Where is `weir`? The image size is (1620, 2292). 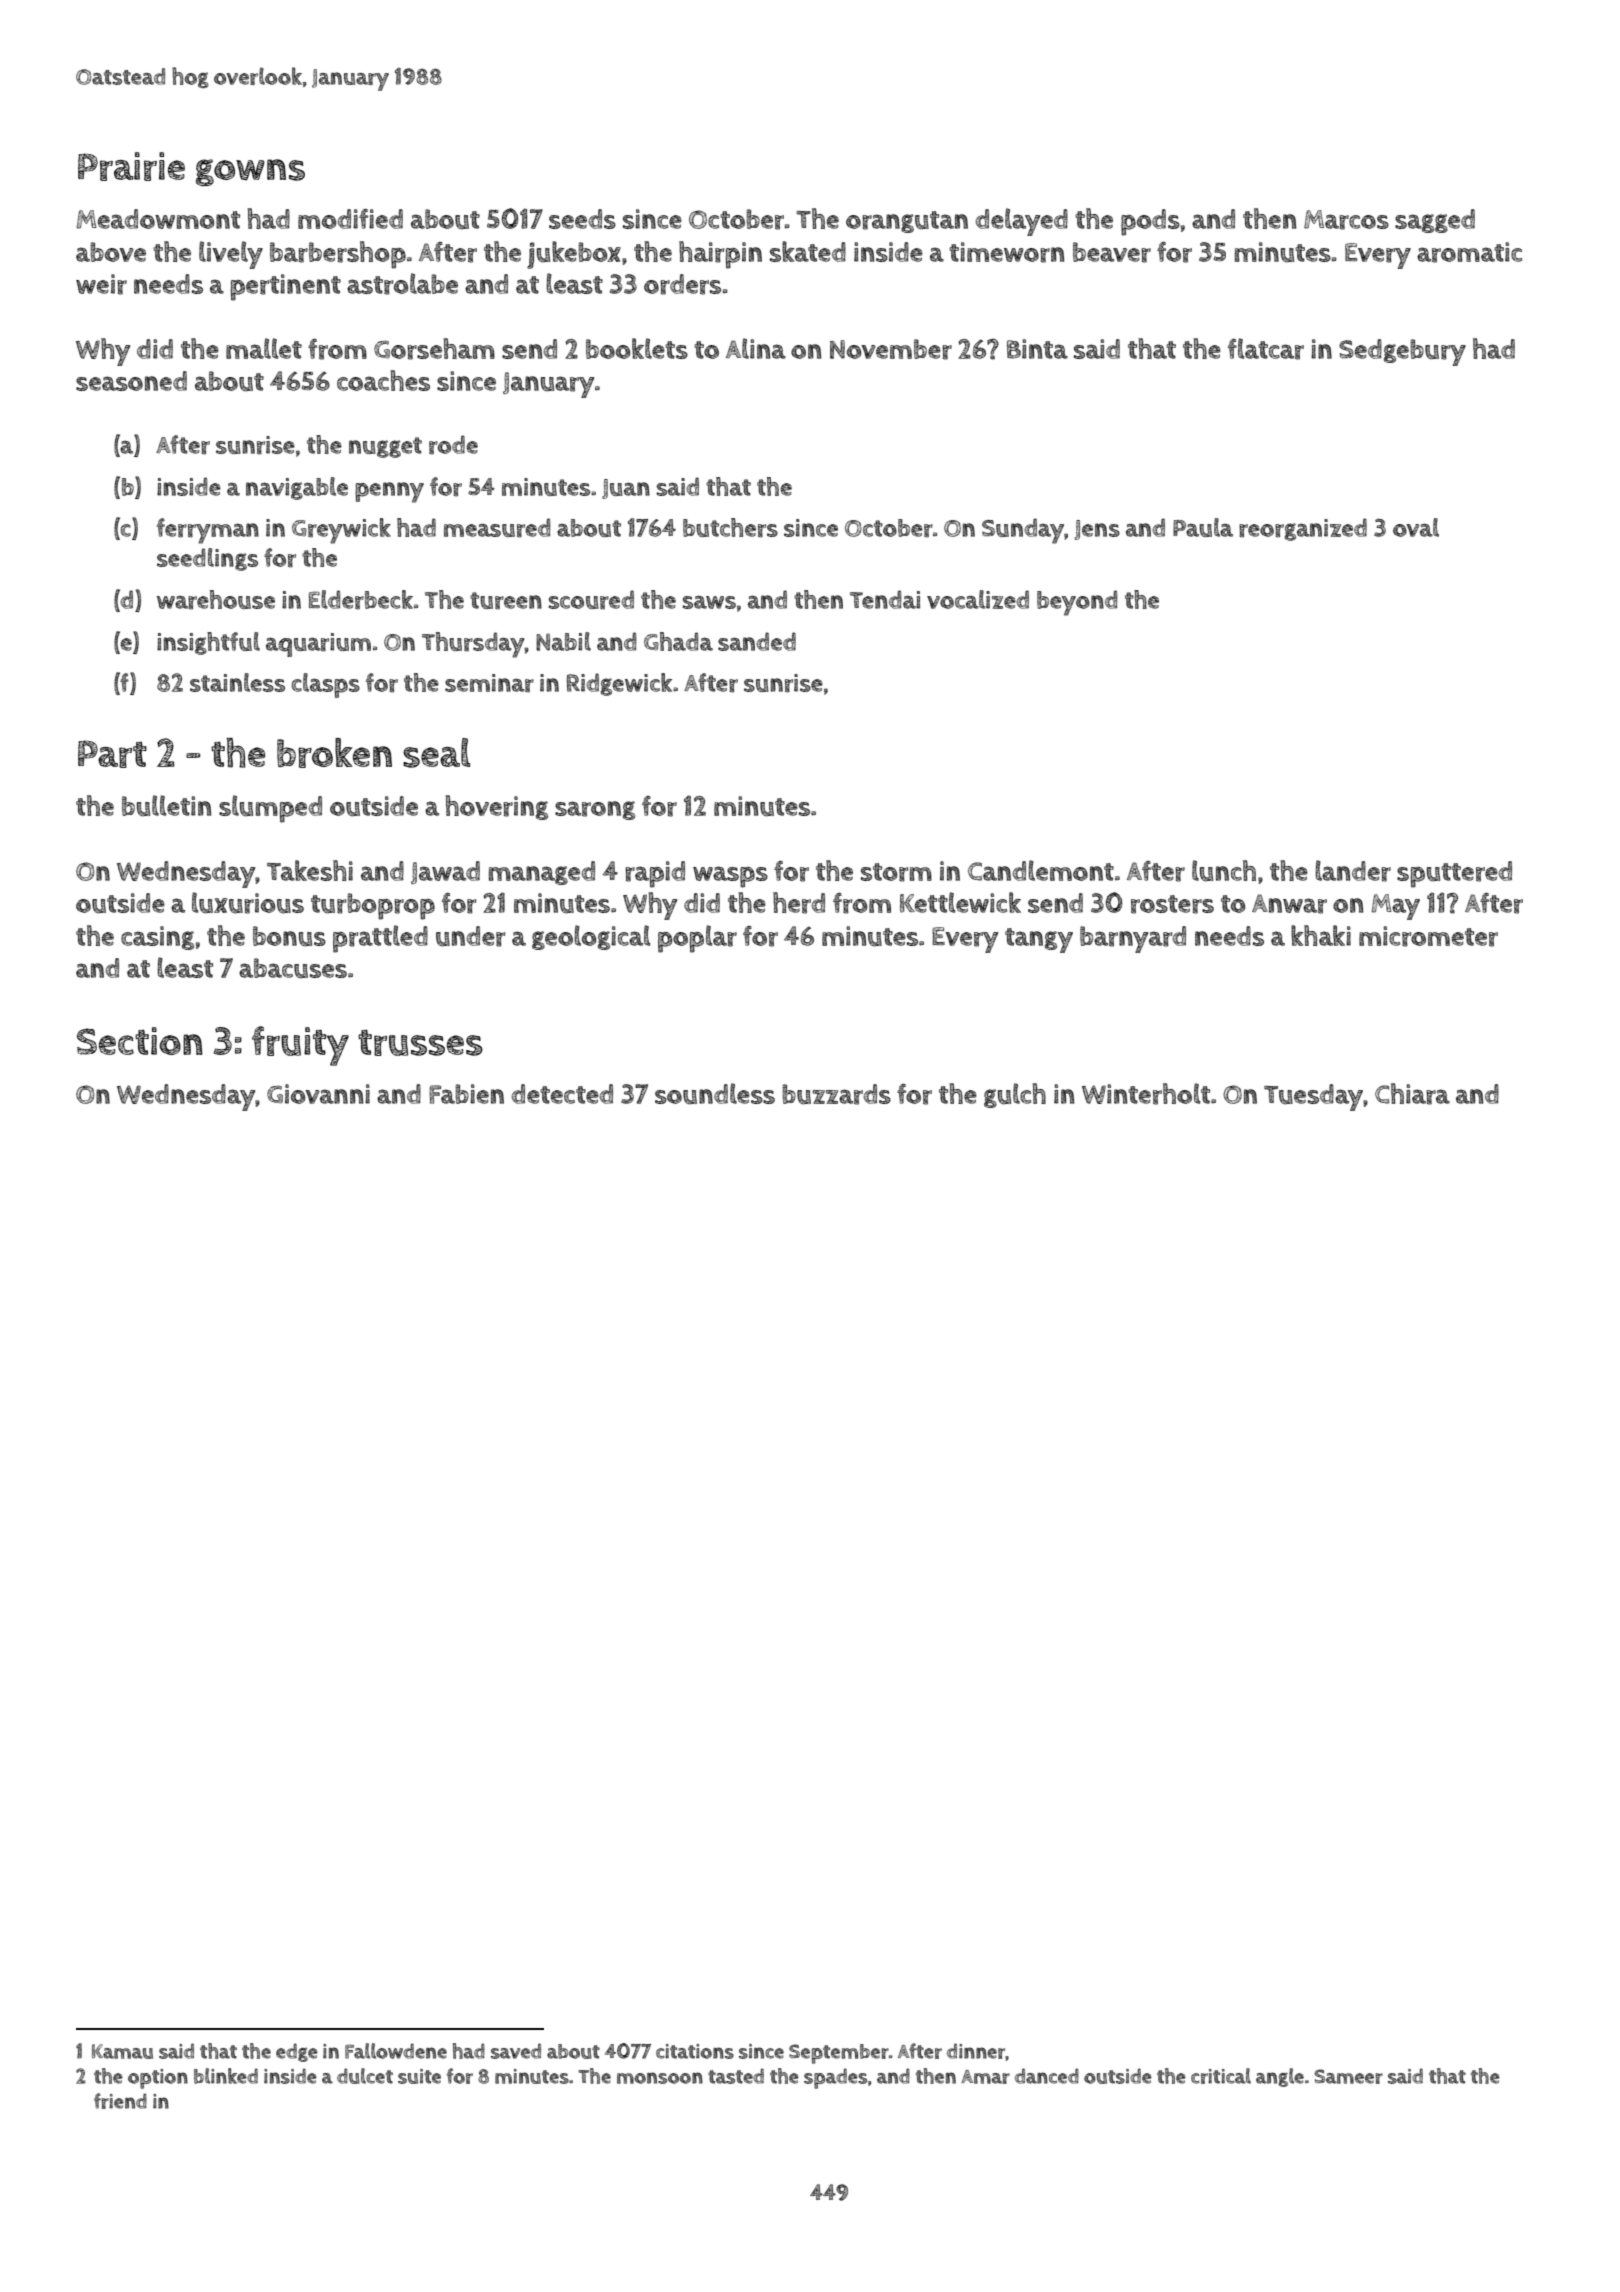 weir is located at coordinates (101, 284).
